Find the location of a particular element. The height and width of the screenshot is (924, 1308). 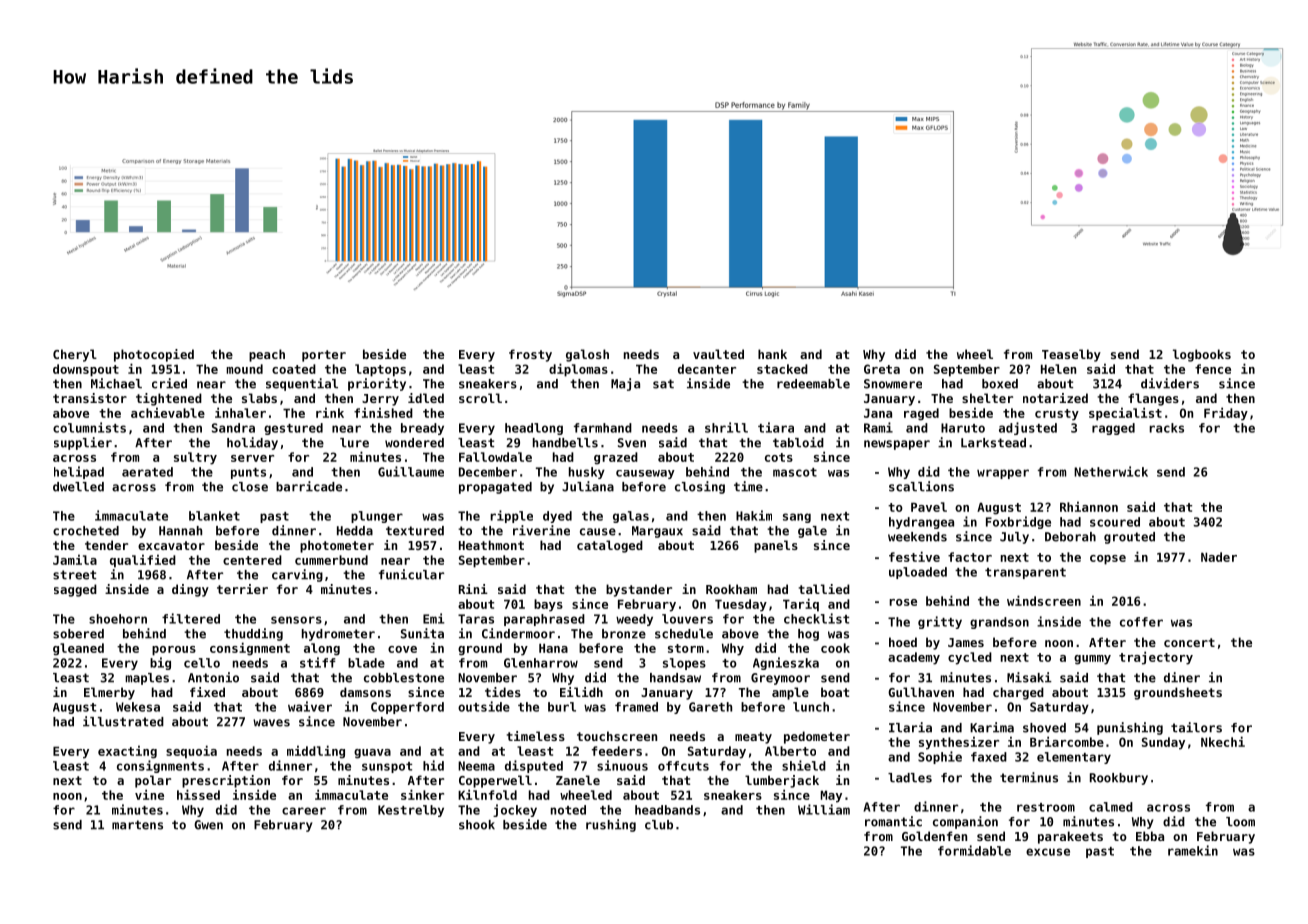

feeders is located at coordinates (617, 751).
